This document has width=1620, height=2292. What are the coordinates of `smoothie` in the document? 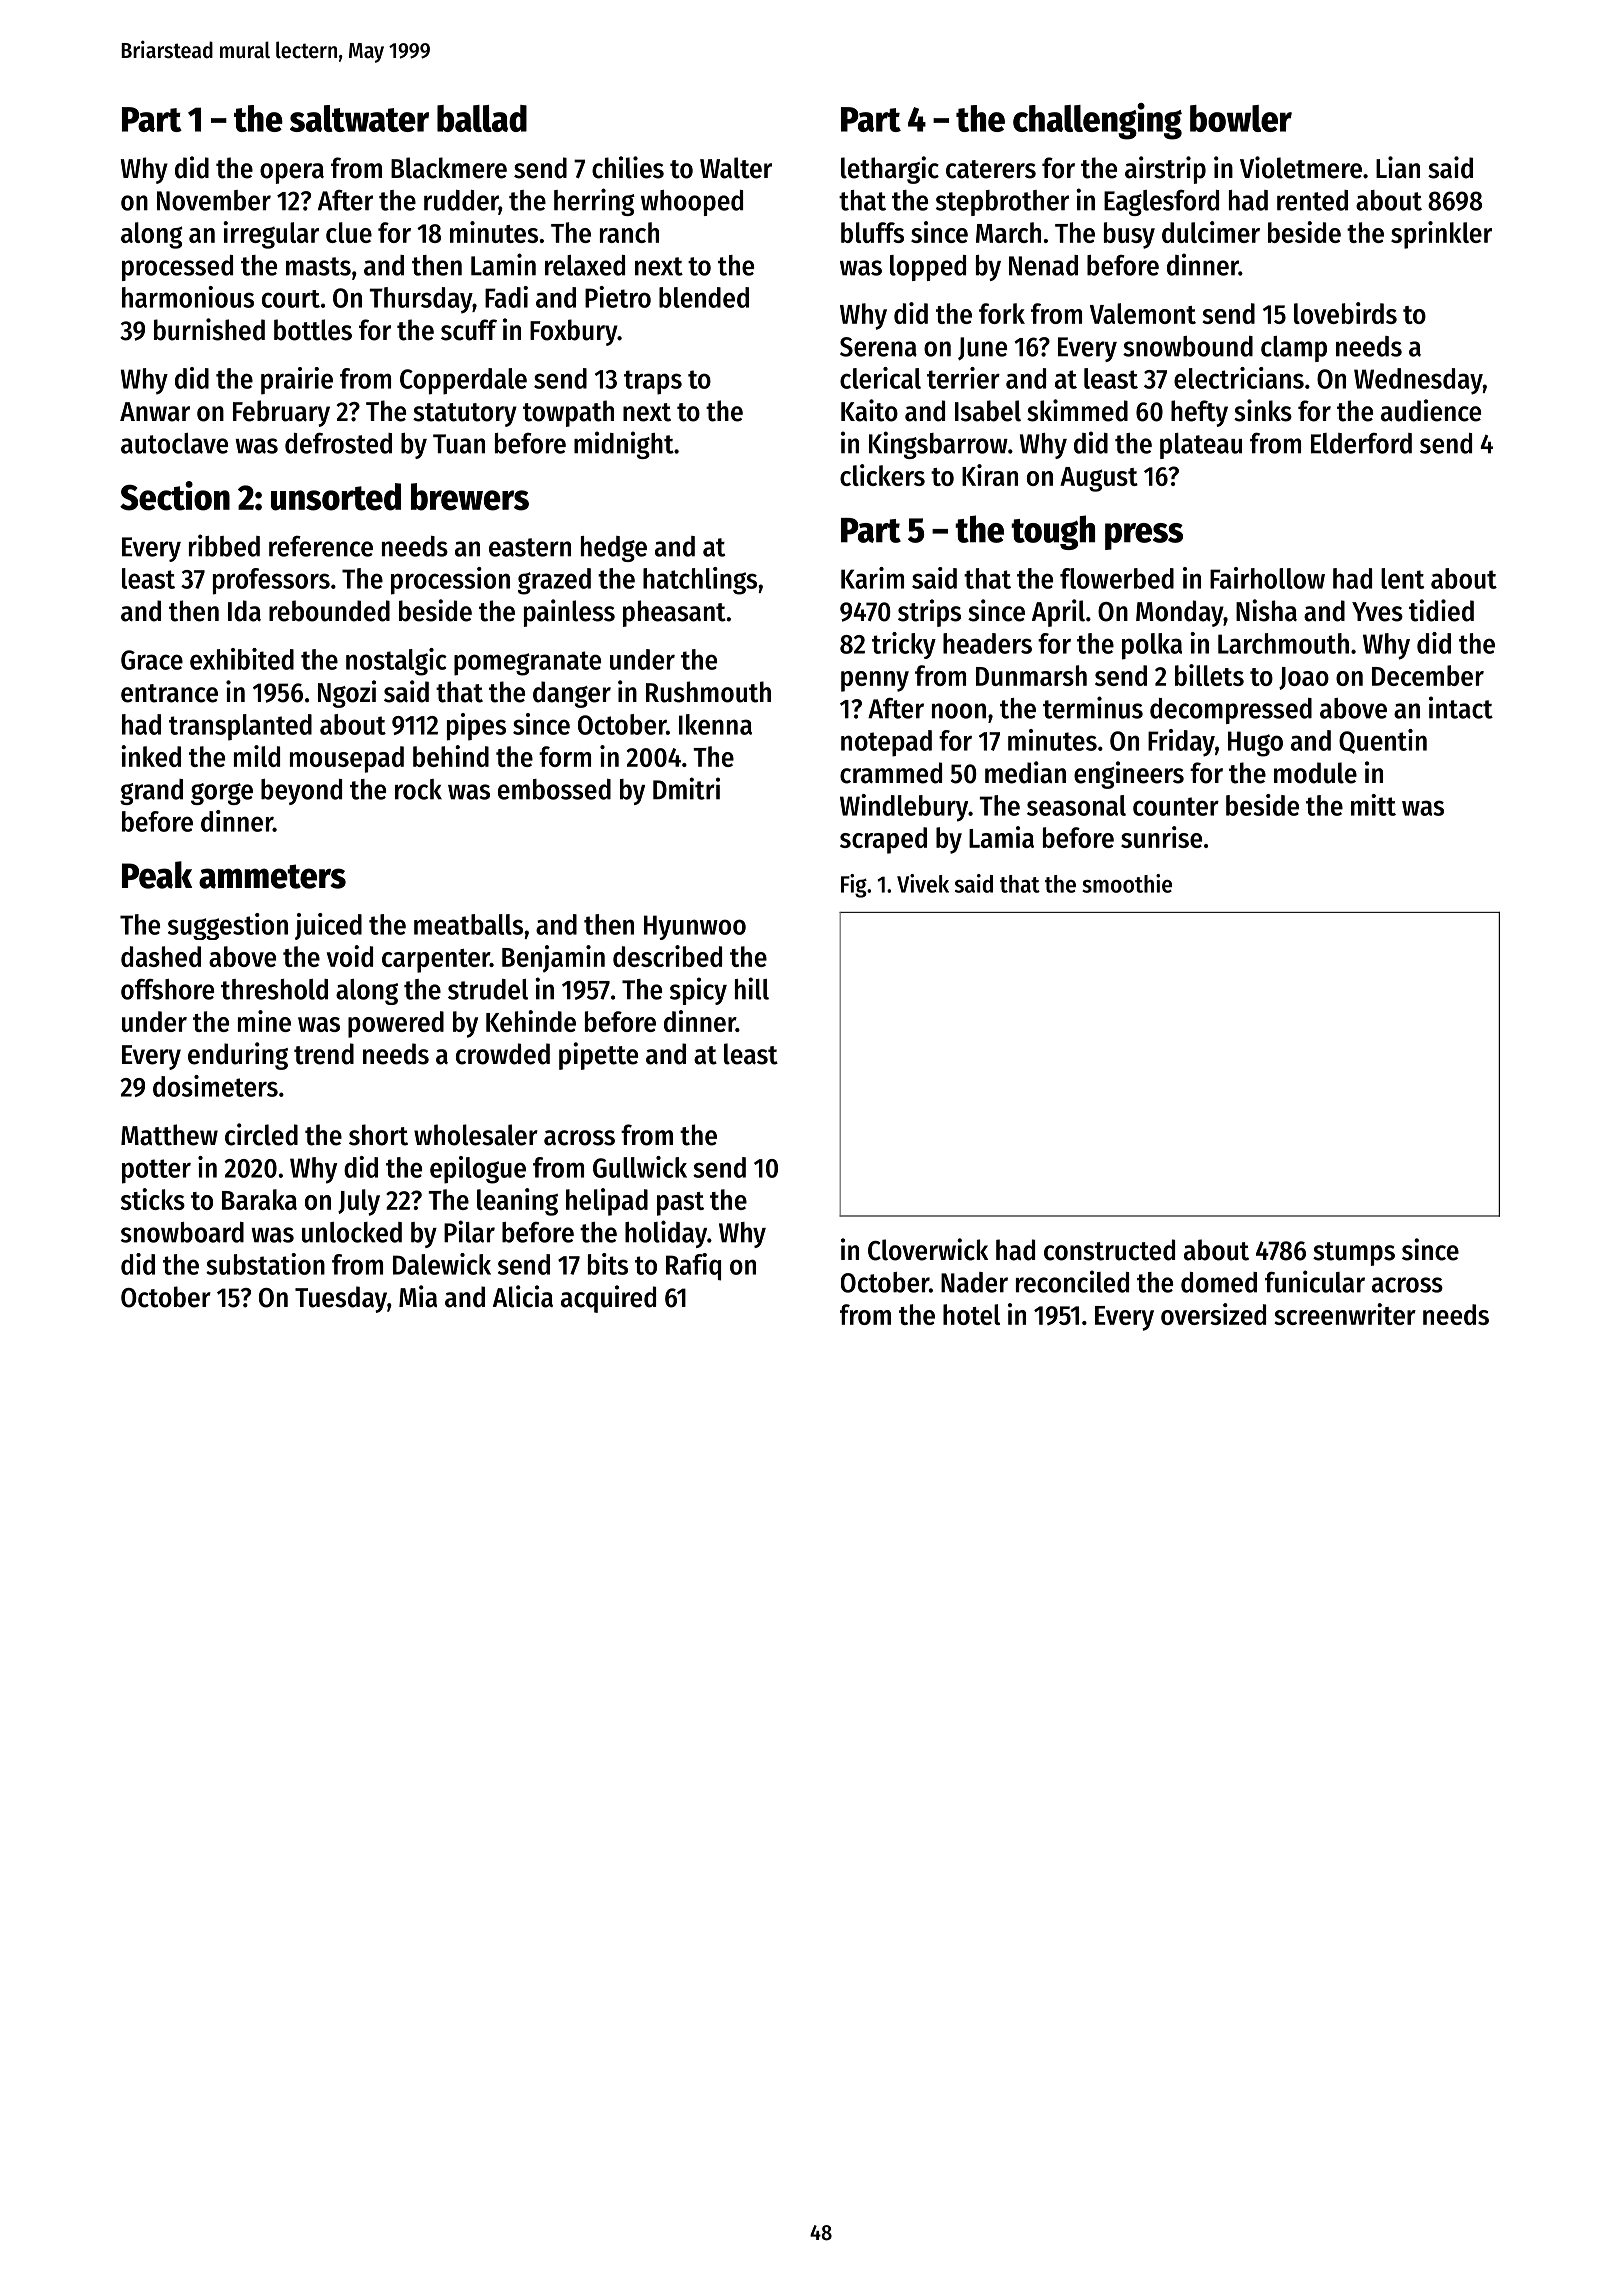 It's located at (1127, 883).
